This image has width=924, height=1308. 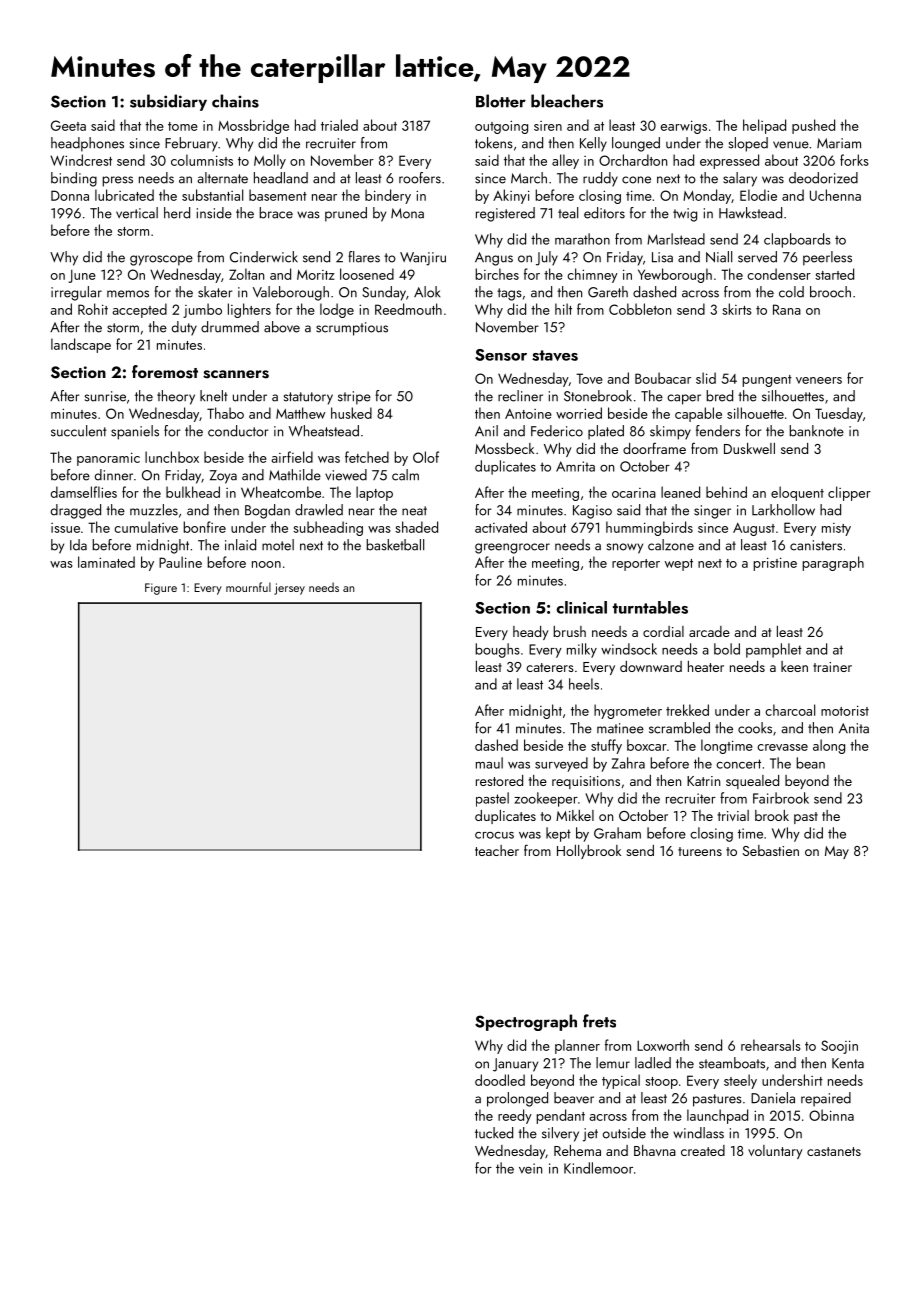 What do you see at coordinates (771, 850) in the image?
I see `Sebastien` at bounding box center [771, 850].
